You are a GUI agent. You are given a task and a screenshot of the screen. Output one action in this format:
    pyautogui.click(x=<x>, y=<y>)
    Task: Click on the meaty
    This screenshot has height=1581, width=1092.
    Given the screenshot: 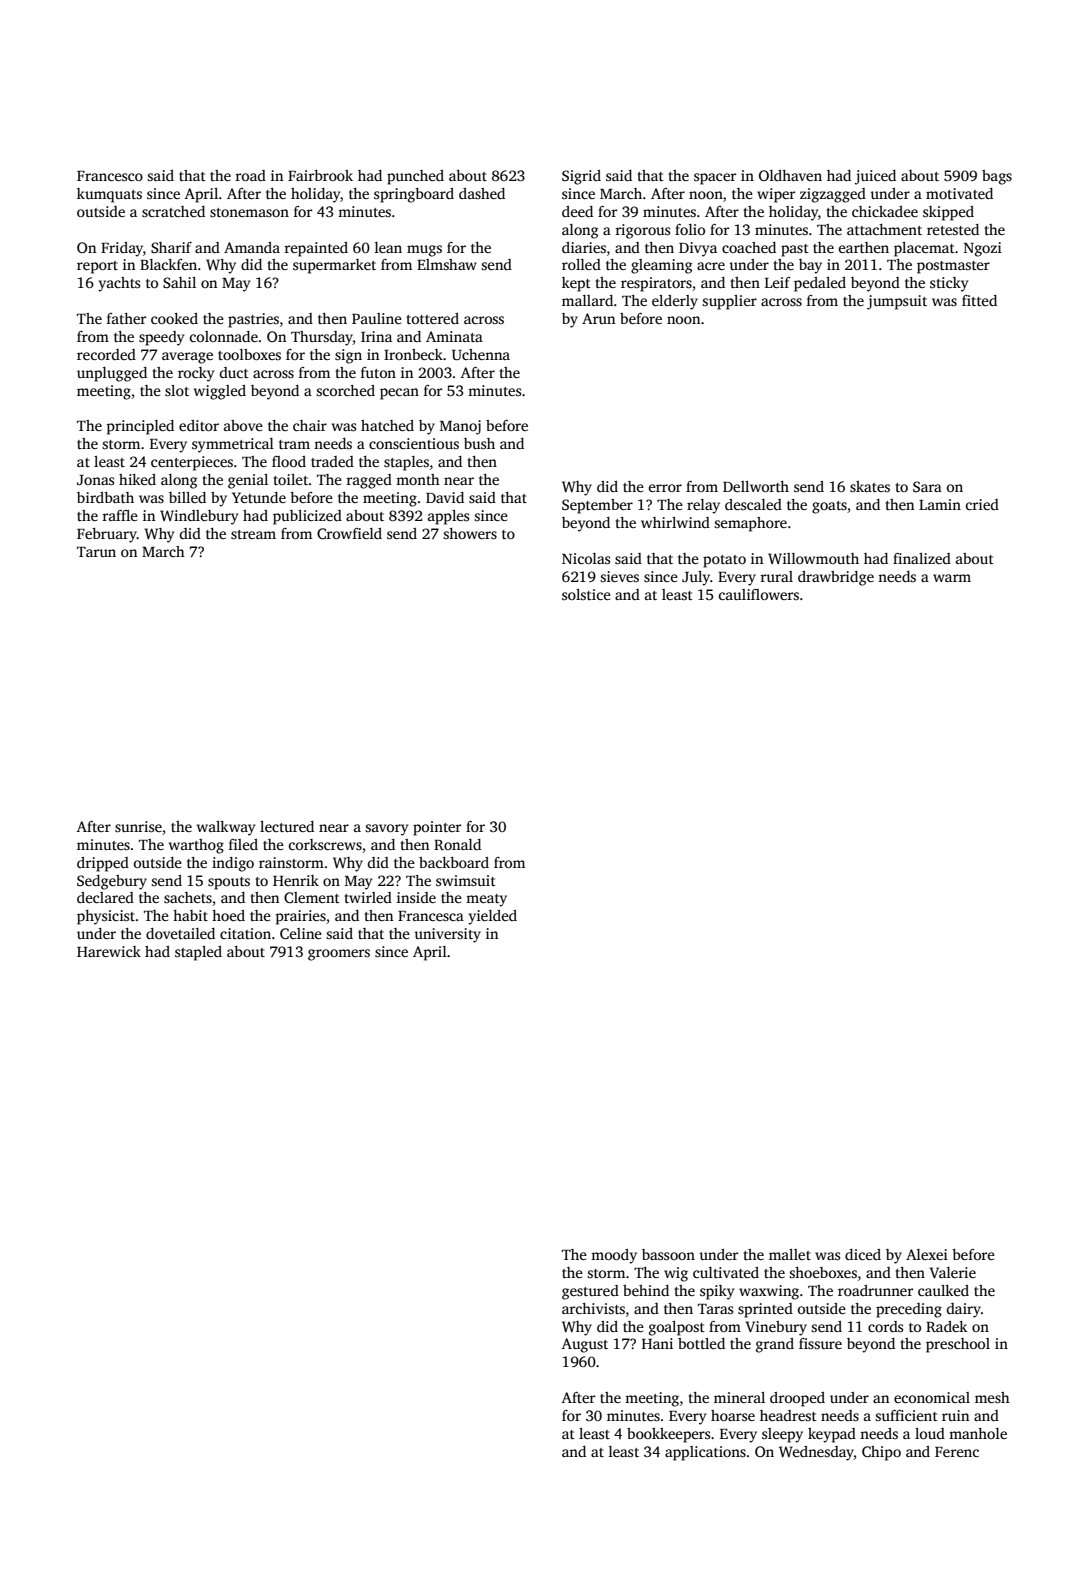 What is the action you would take?
    pyautogui.click(x=486, y=900)
